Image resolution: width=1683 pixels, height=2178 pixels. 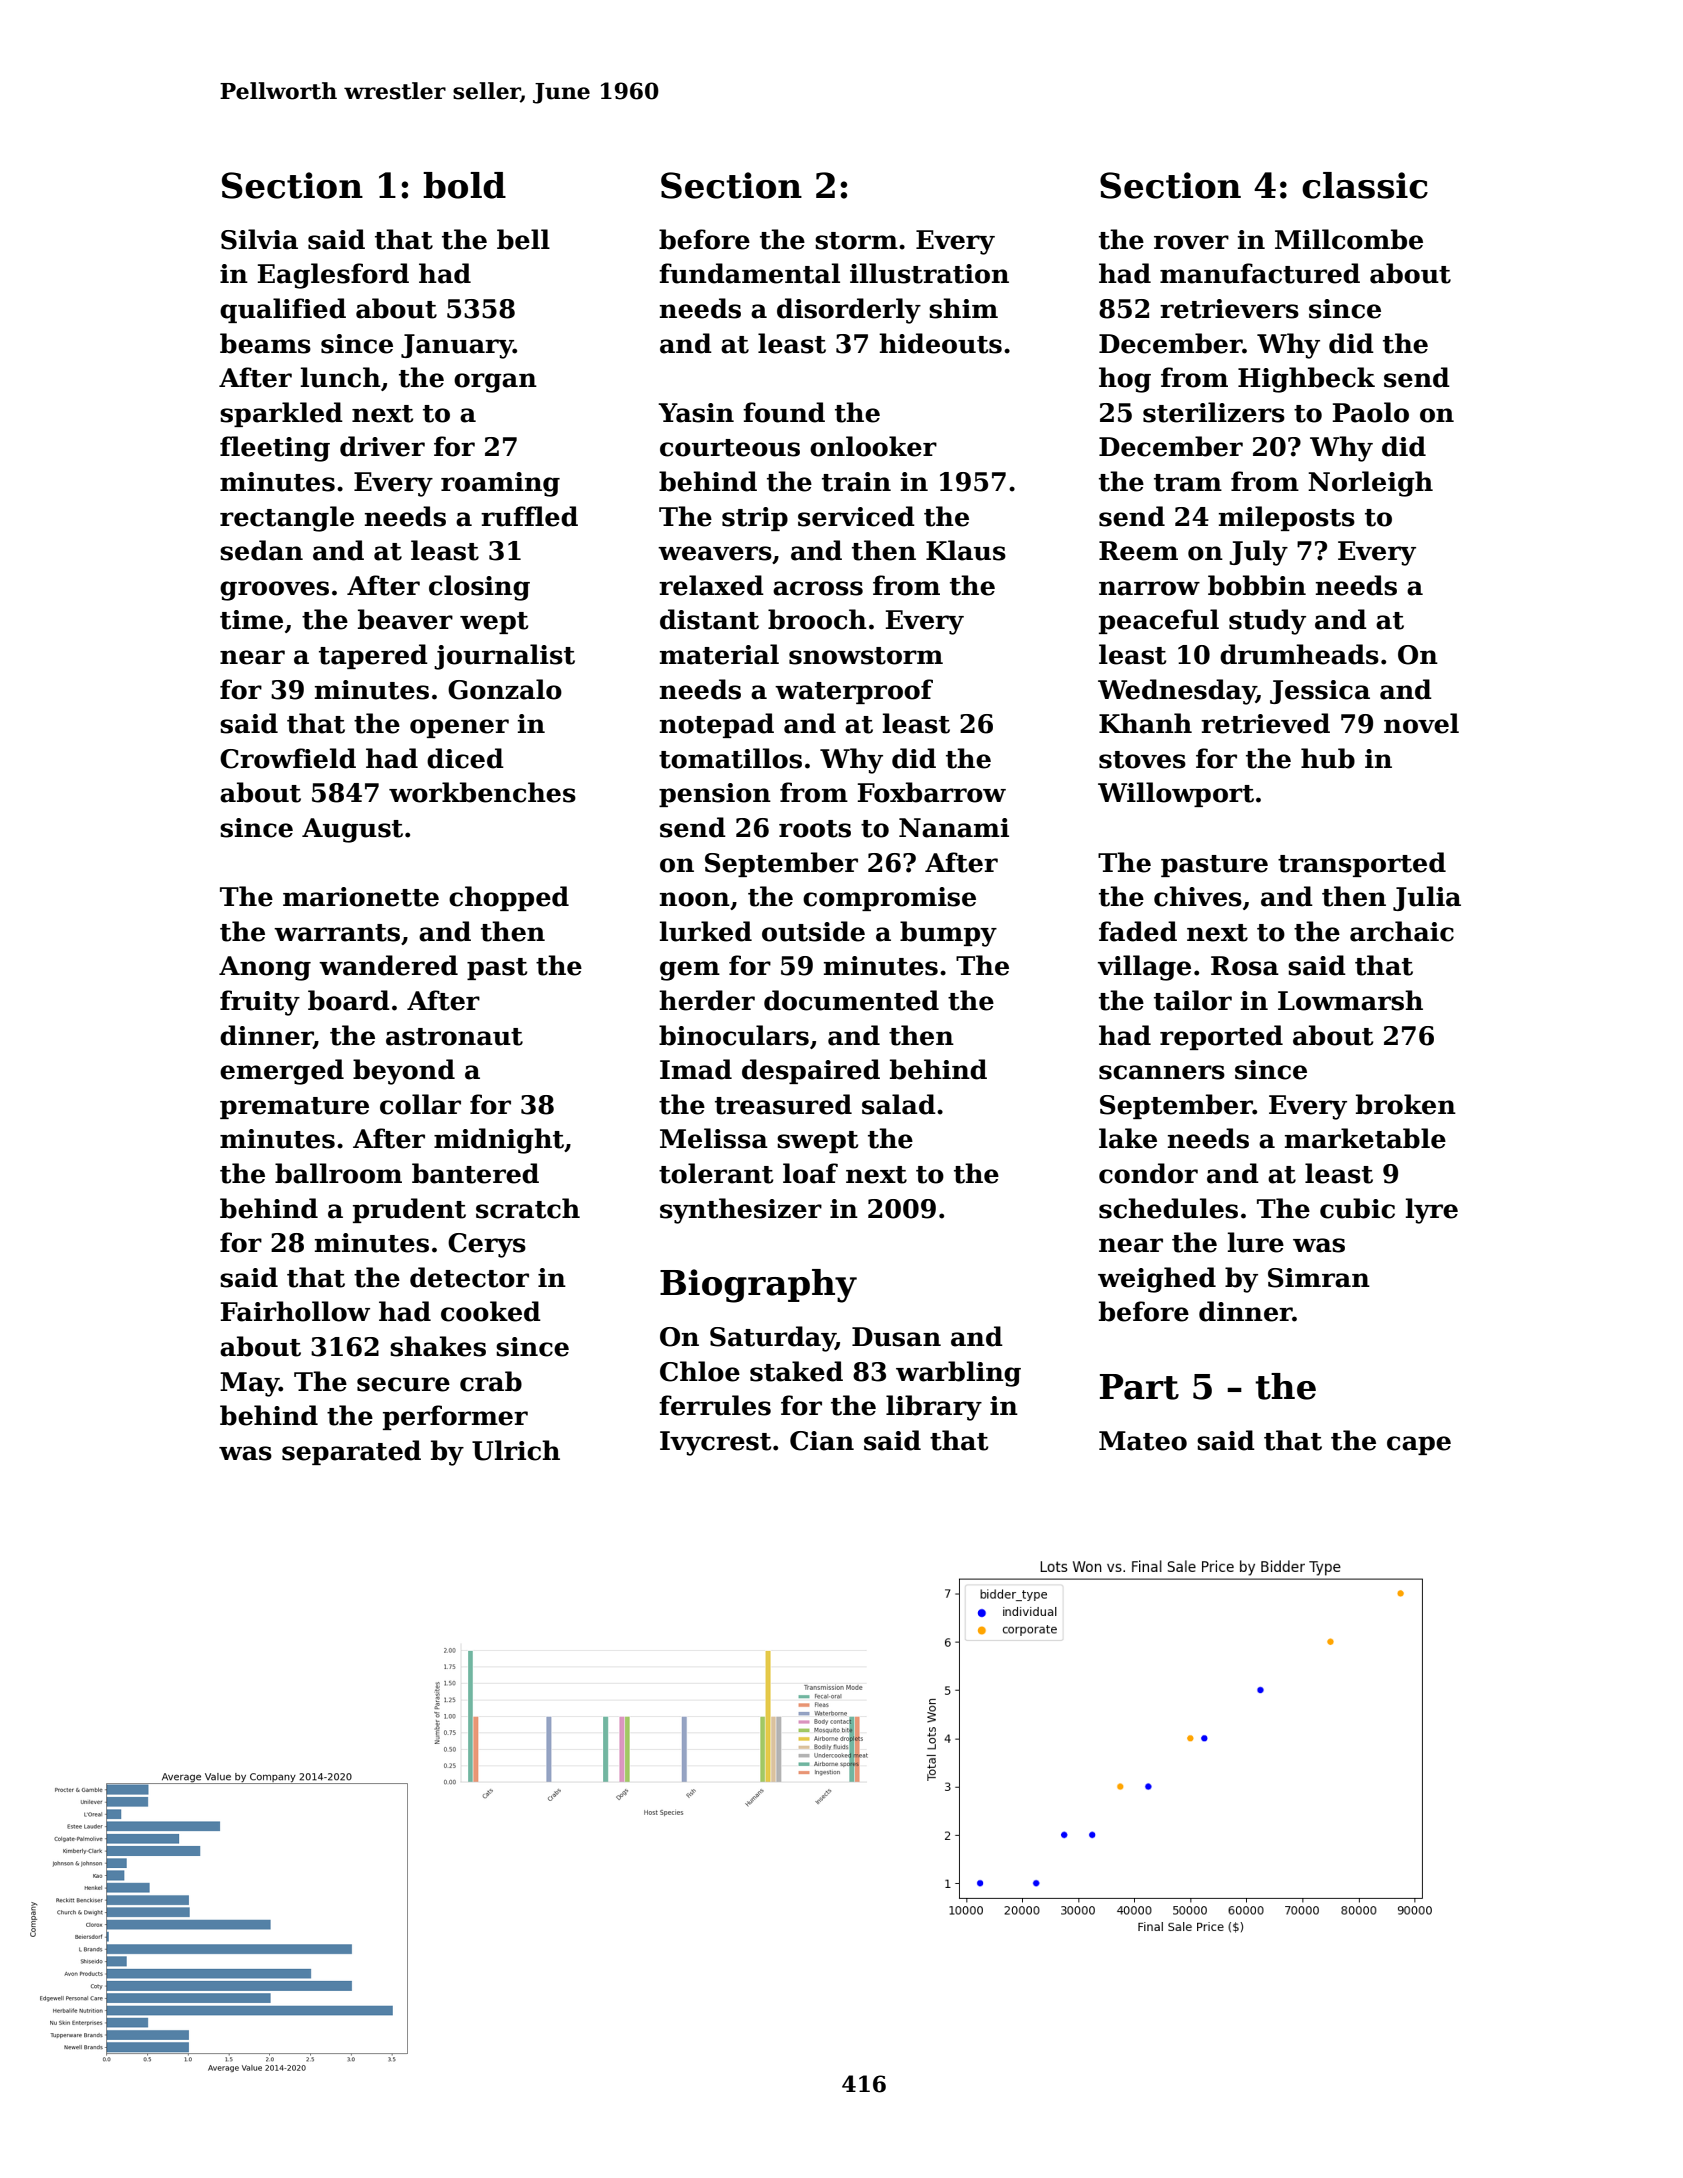 I want to click on Fairhollow, so click(x=295, y=1311).
